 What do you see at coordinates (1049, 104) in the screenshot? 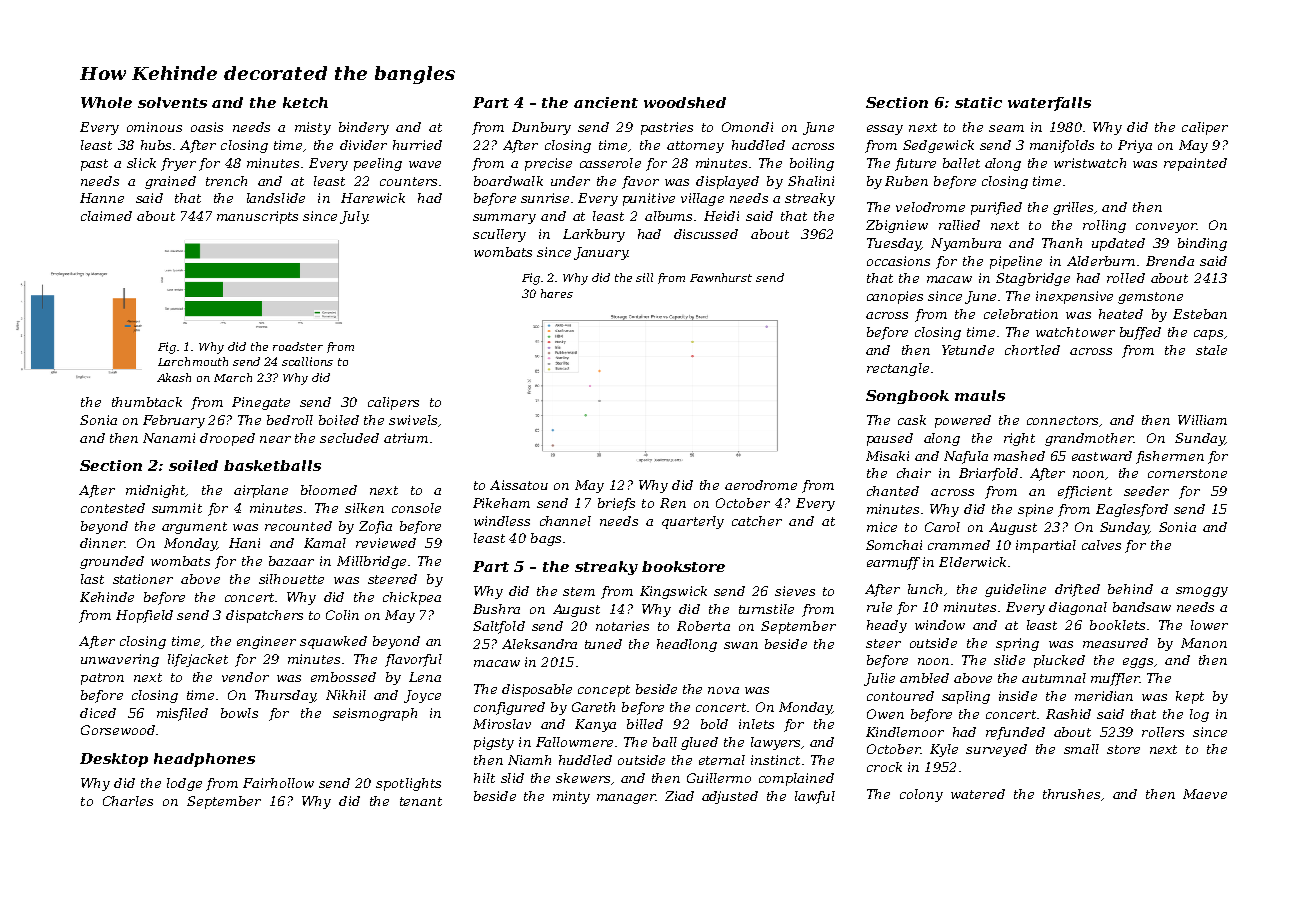
I see `waterfalls` at bounding box center [1049, 104].
